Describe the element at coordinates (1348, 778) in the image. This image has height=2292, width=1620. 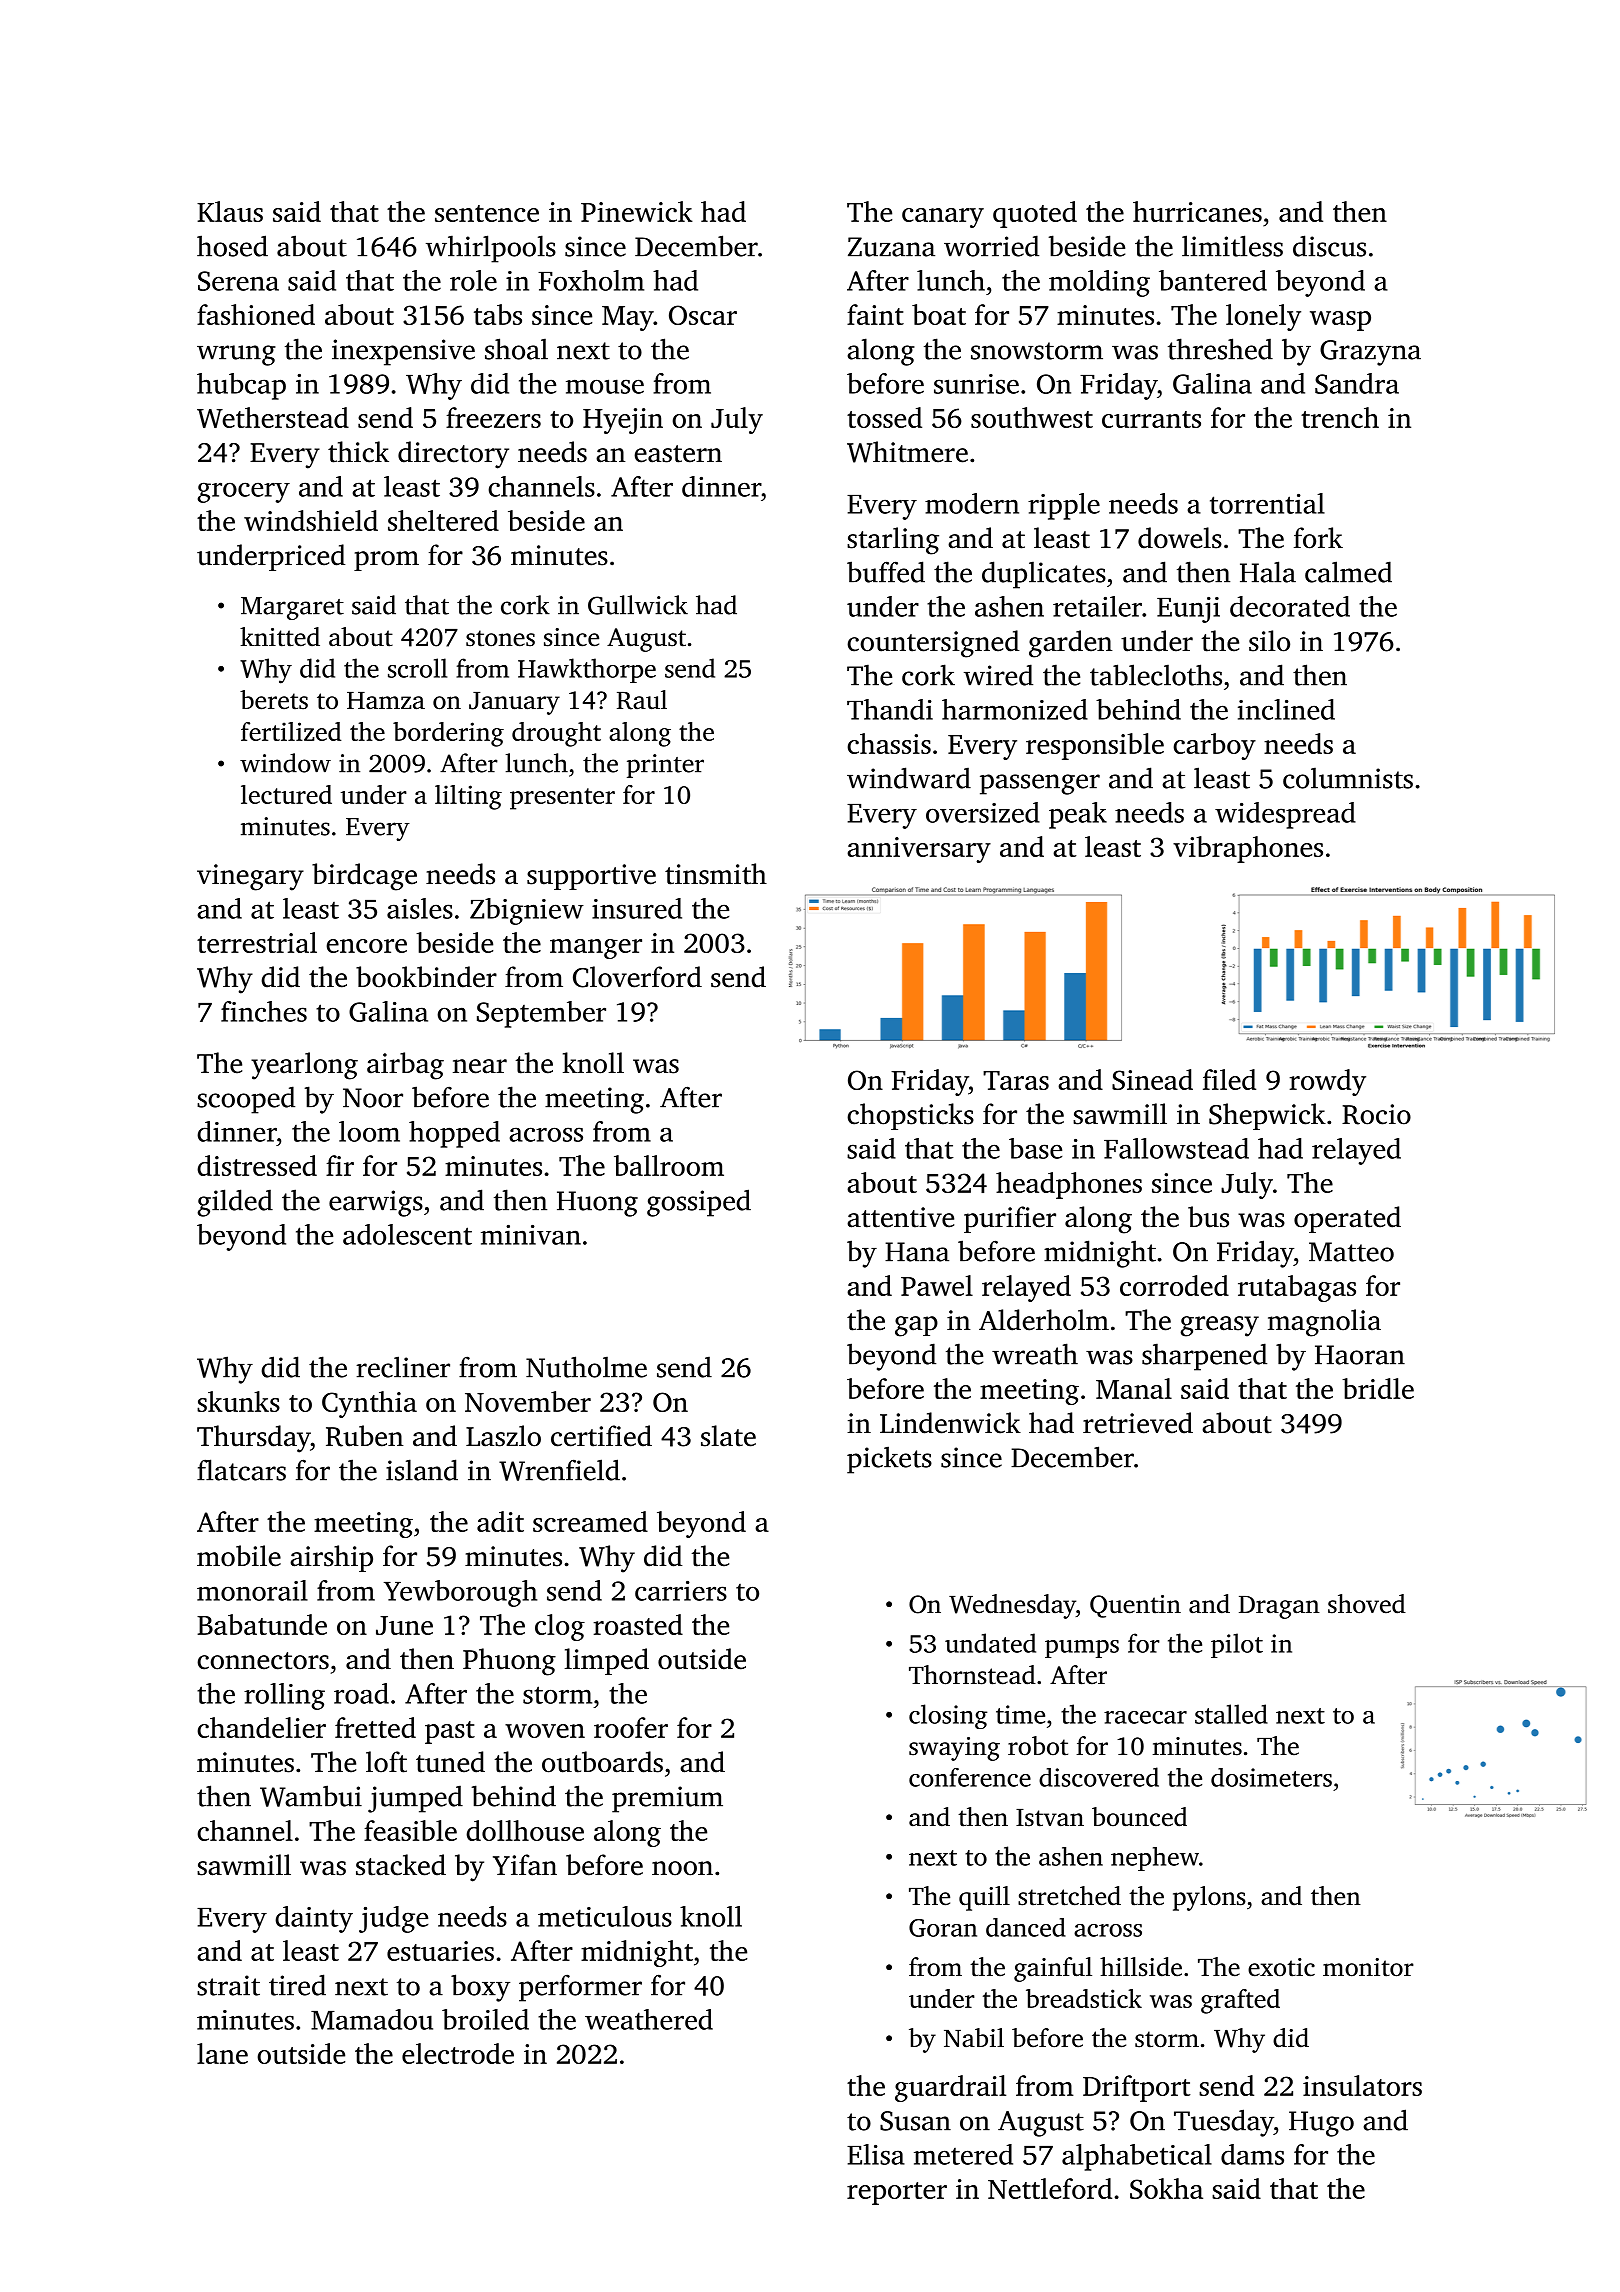
I see `columnists` at that location.
